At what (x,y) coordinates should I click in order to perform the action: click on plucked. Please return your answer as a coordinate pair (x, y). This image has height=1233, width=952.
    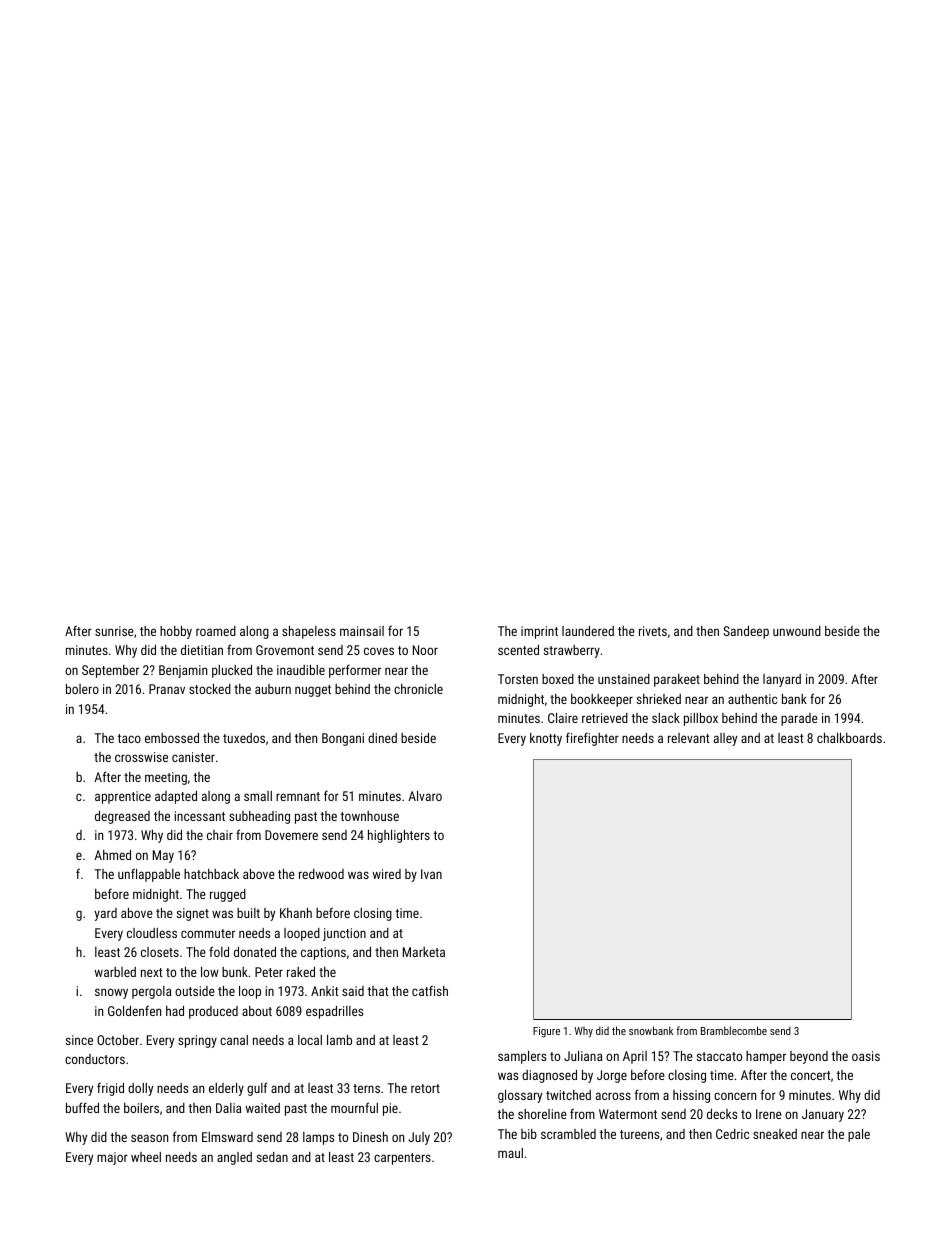
    Looking at the image, I should click on (232, 671).
